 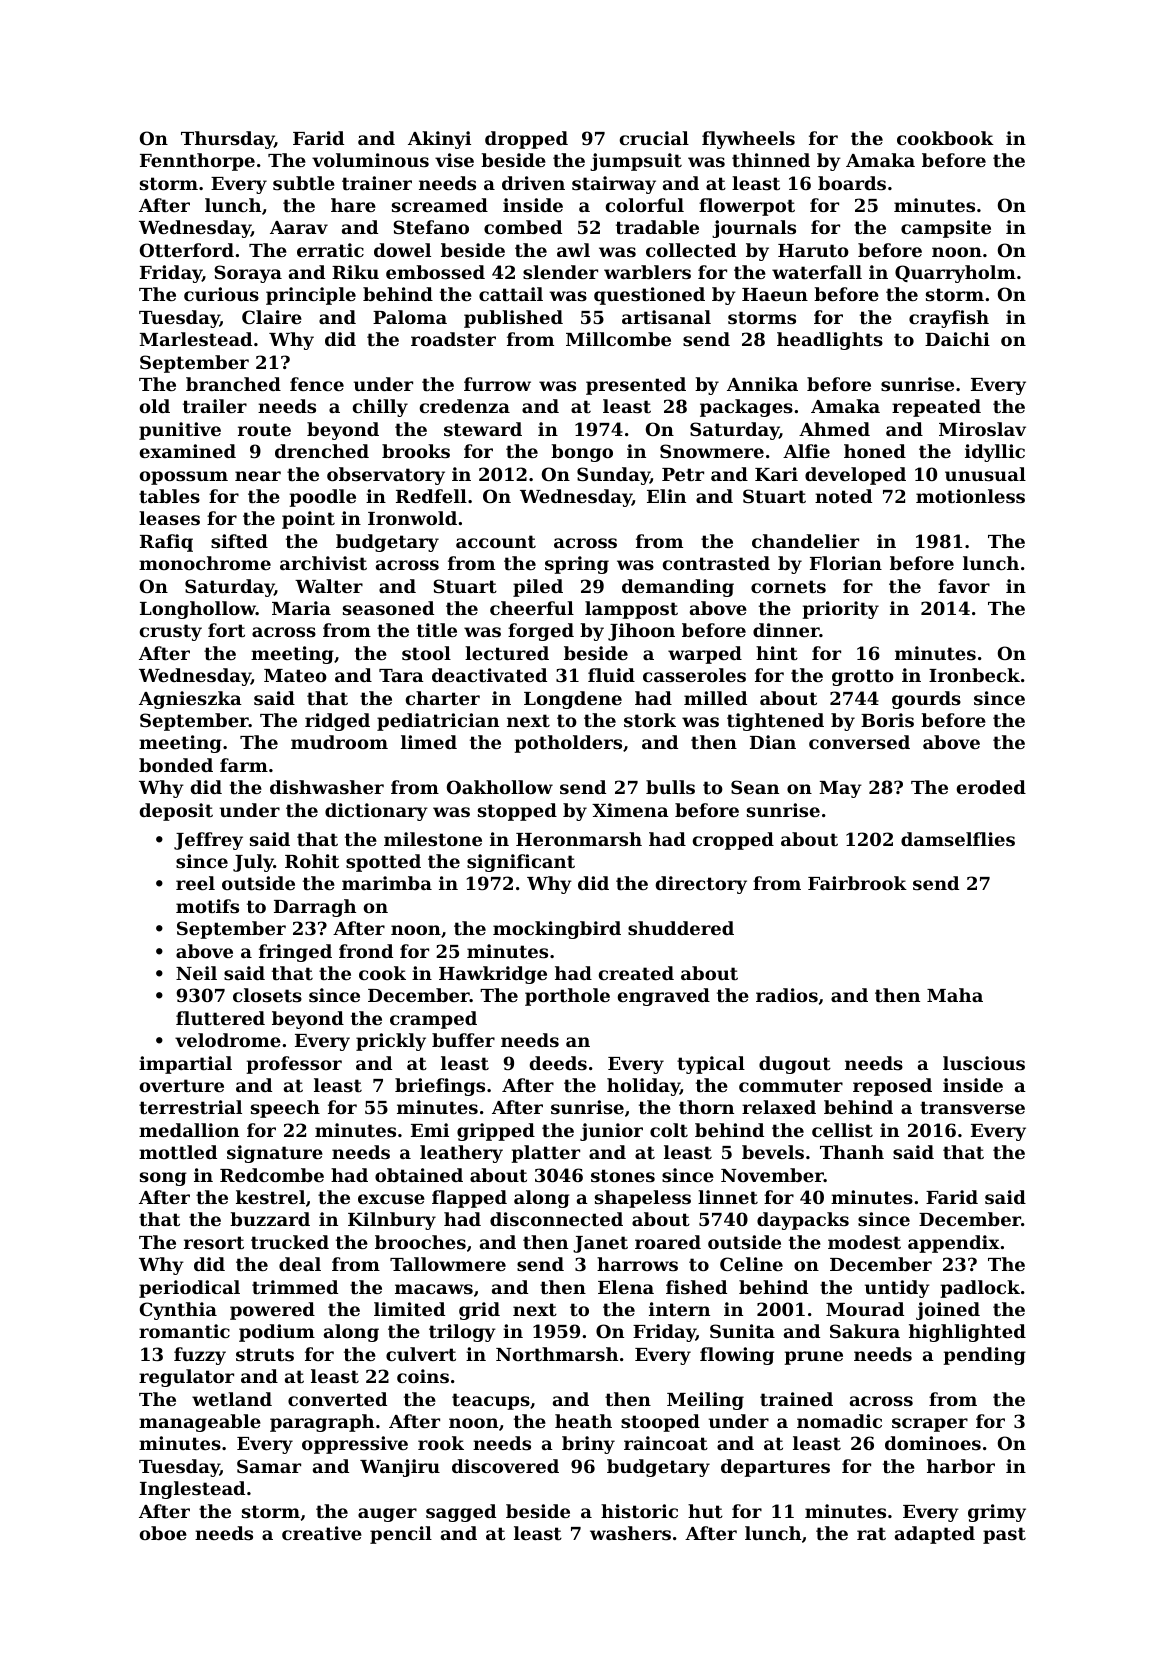 What do you see at coordinates (163, 1179) in the screenshot?
I see `song` at bounding box center [163, 1179].
